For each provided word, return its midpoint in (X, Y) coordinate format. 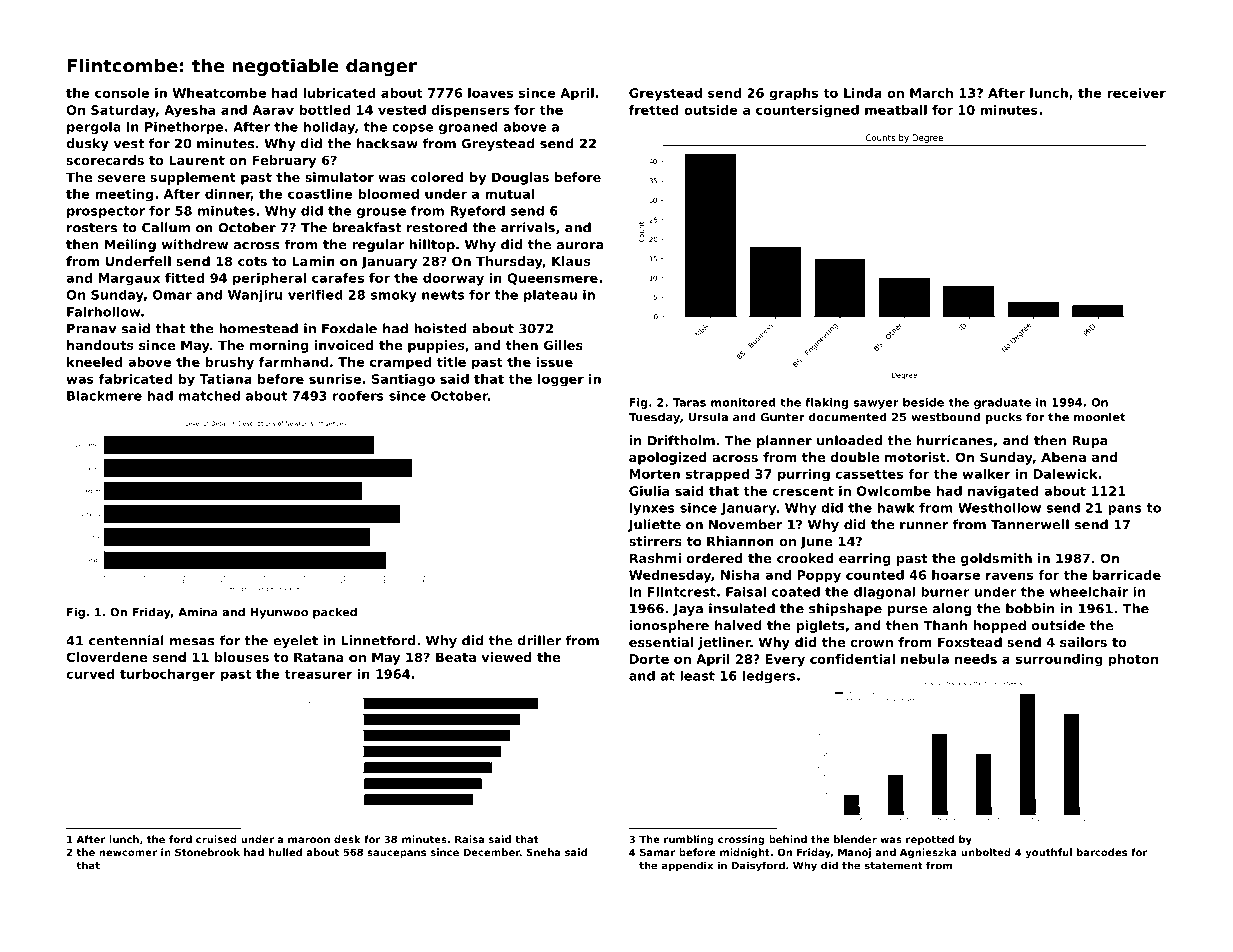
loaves (490, 93)
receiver (1136, 93)
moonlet (1100, 417)
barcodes (1102, 852)
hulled (285, 852)
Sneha (543, 852)
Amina (197, 612)
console (122, 93)
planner (784, 441)
